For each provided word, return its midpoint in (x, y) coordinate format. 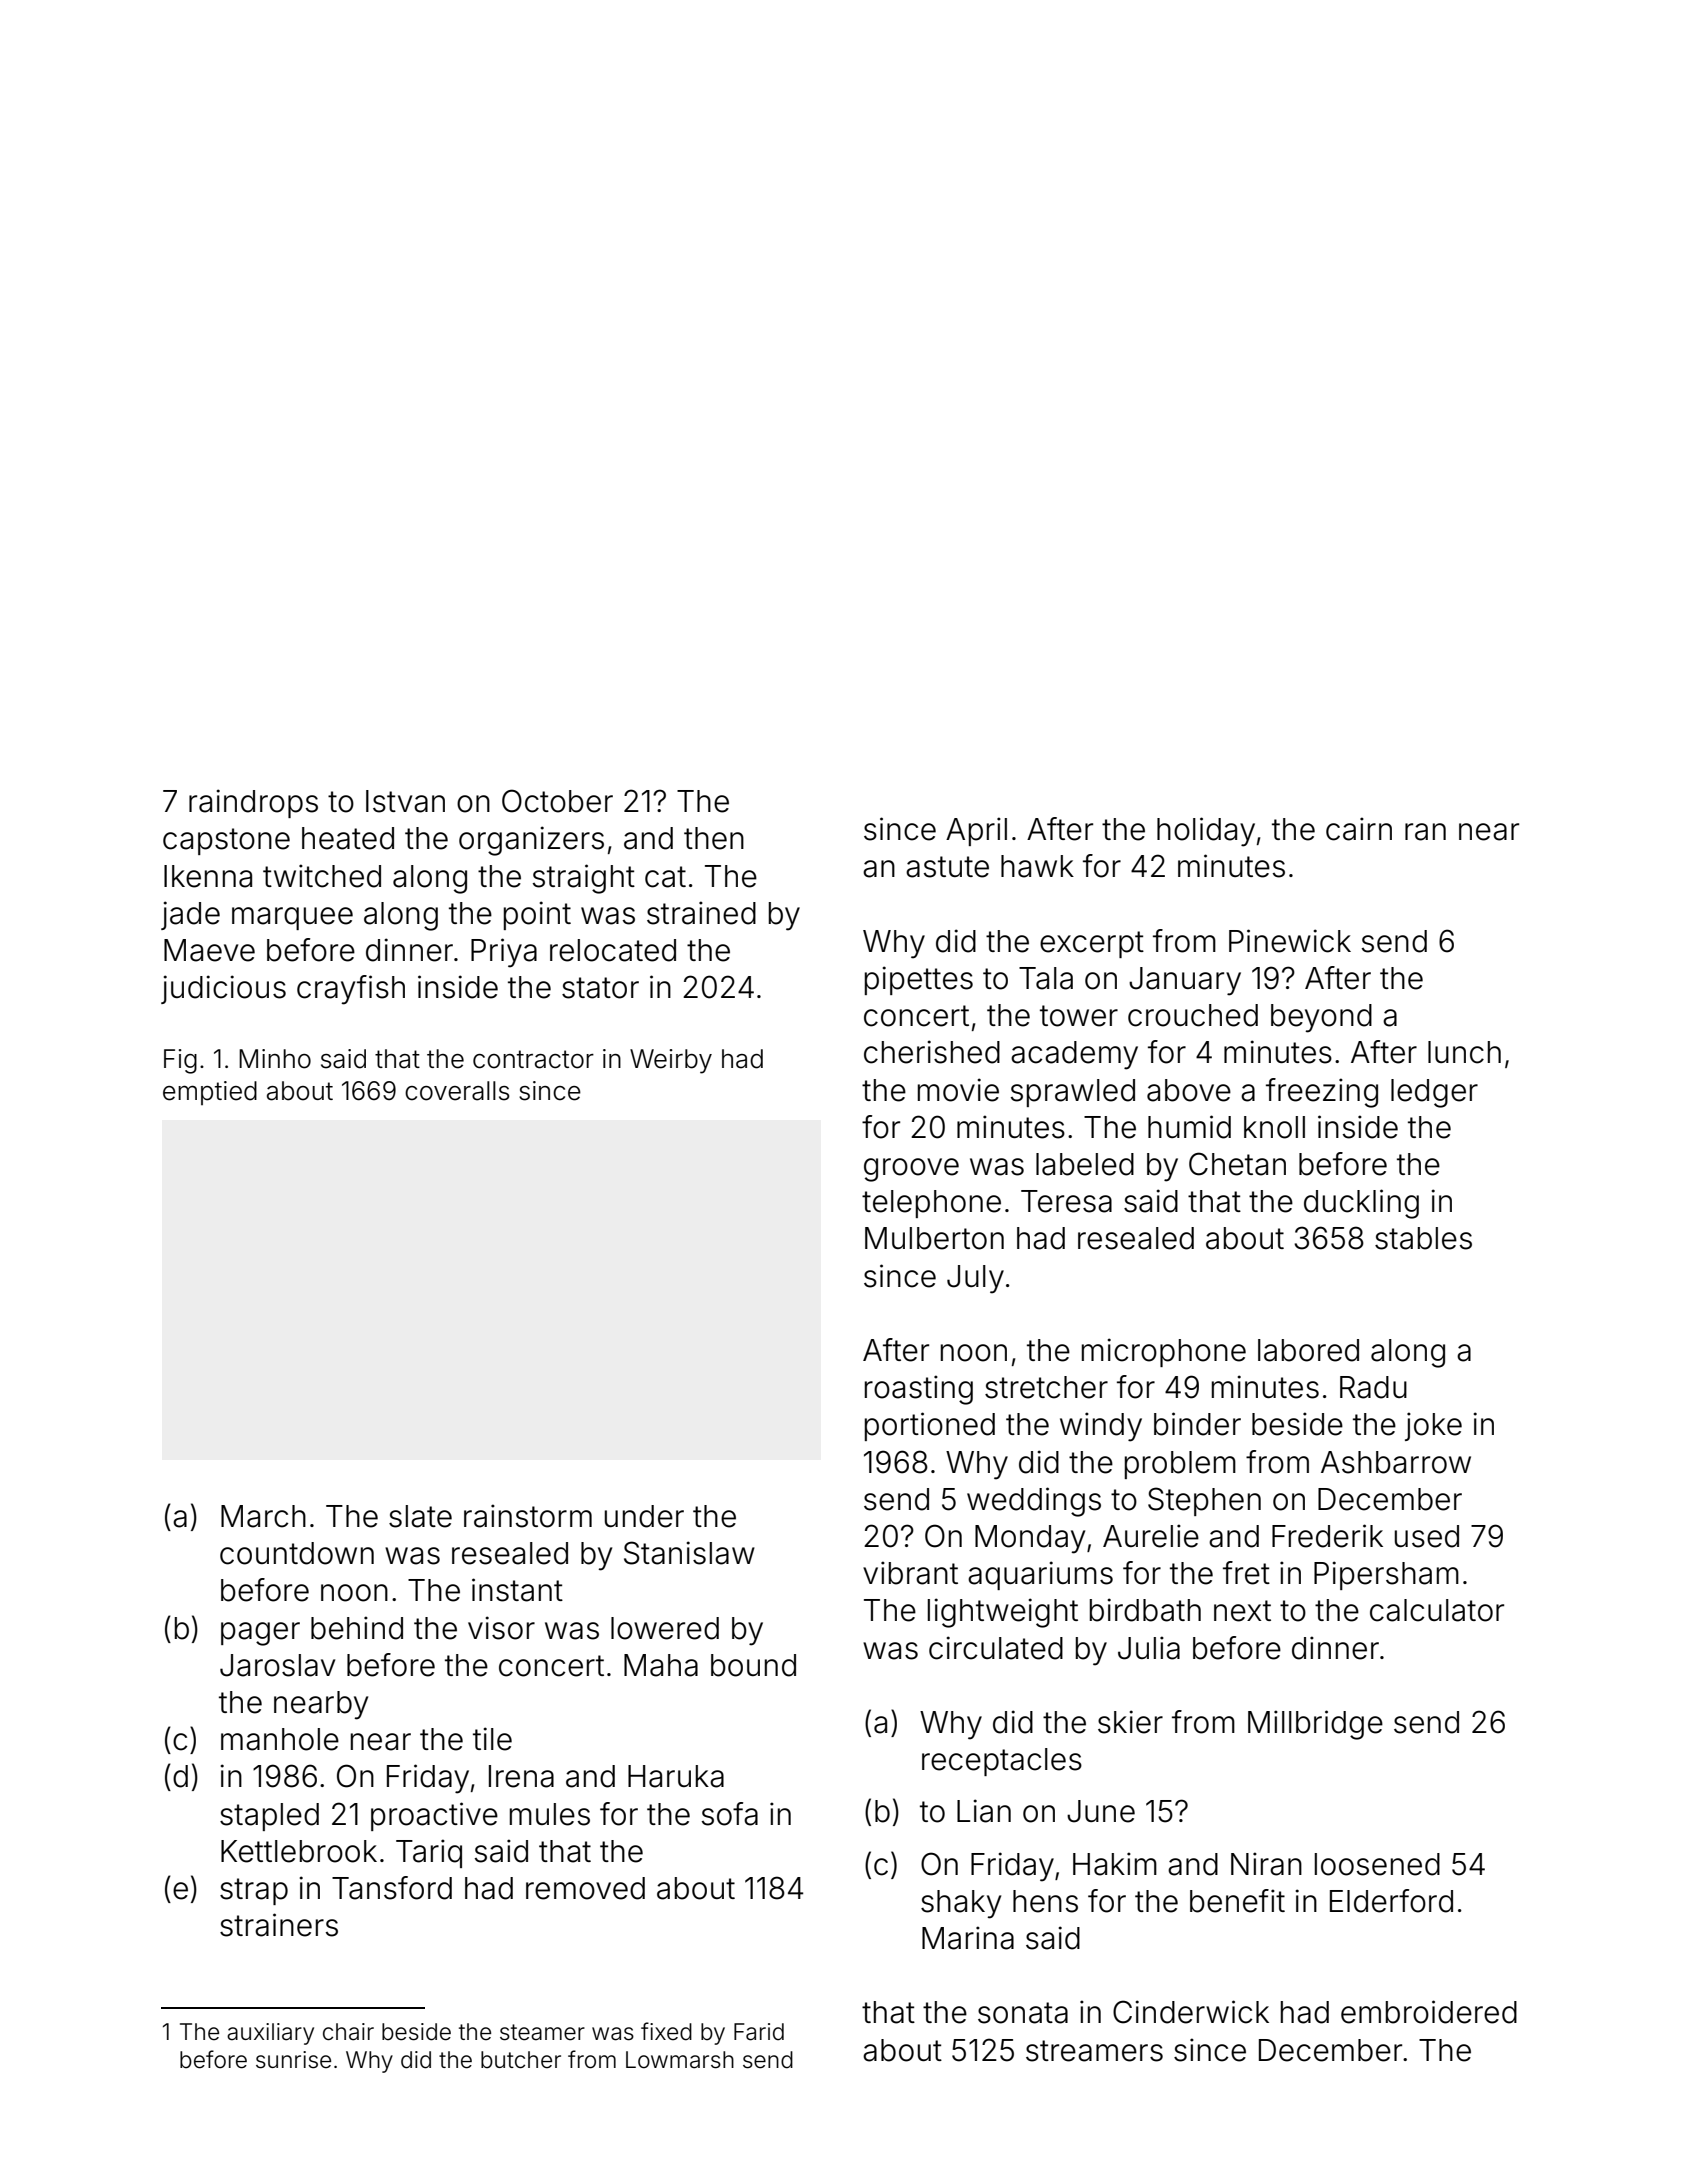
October (557, 801)
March (263, 1516)
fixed (666, 2031)
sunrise (293, 2060)
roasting (919, 1390)
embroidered (1429, 2012)
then (714, 838)
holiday (1206, 832)
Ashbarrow (1396, 1462)
